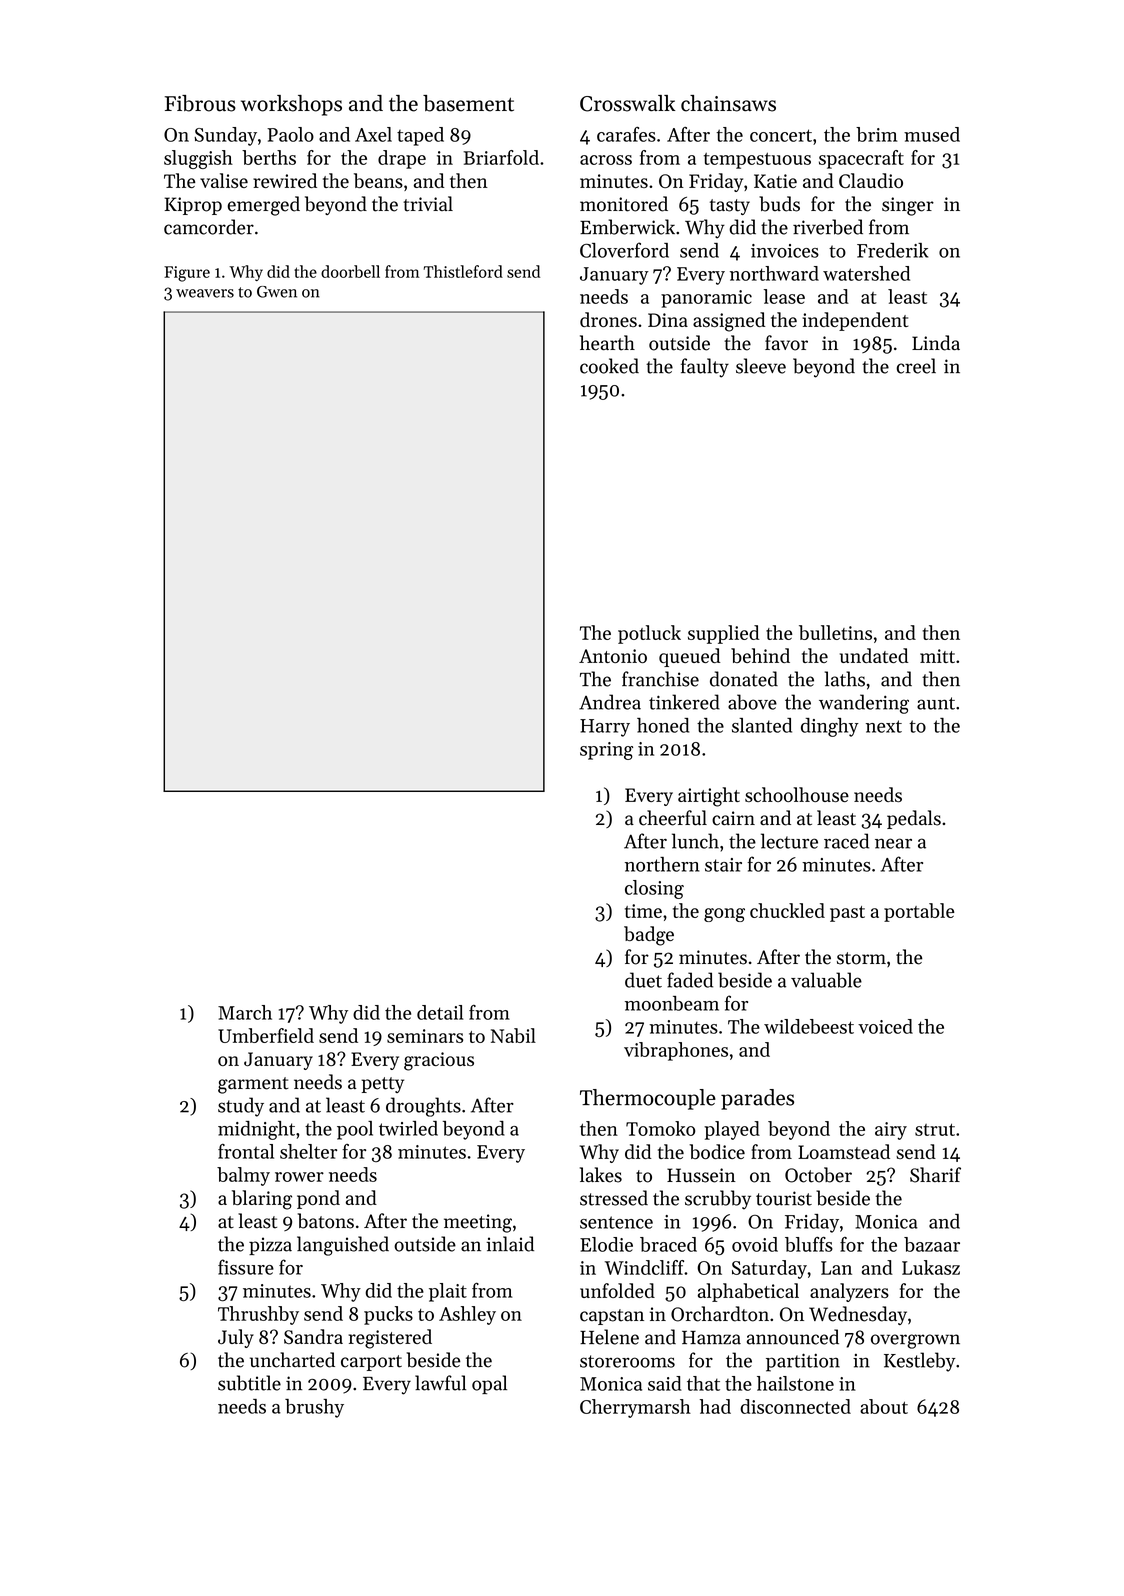 The image size is (1124, 1596). I want to click on faulty, so click(705, 368).
